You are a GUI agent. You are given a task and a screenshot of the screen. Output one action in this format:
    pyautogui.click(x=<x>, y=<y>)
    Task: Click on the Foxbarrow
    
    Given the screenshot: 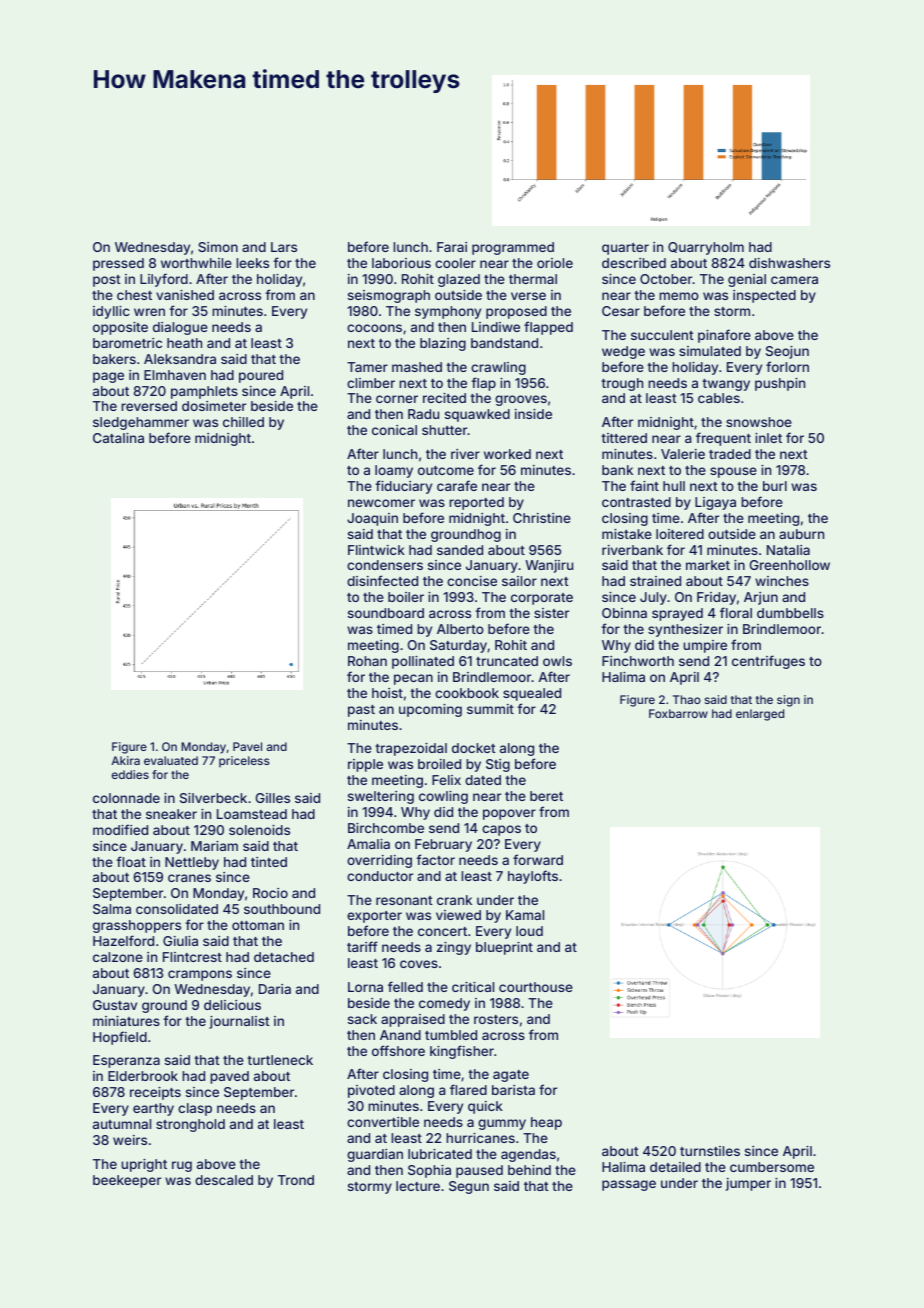 What is the action you would take?
    pyautogui.click(x=678, y=713)
